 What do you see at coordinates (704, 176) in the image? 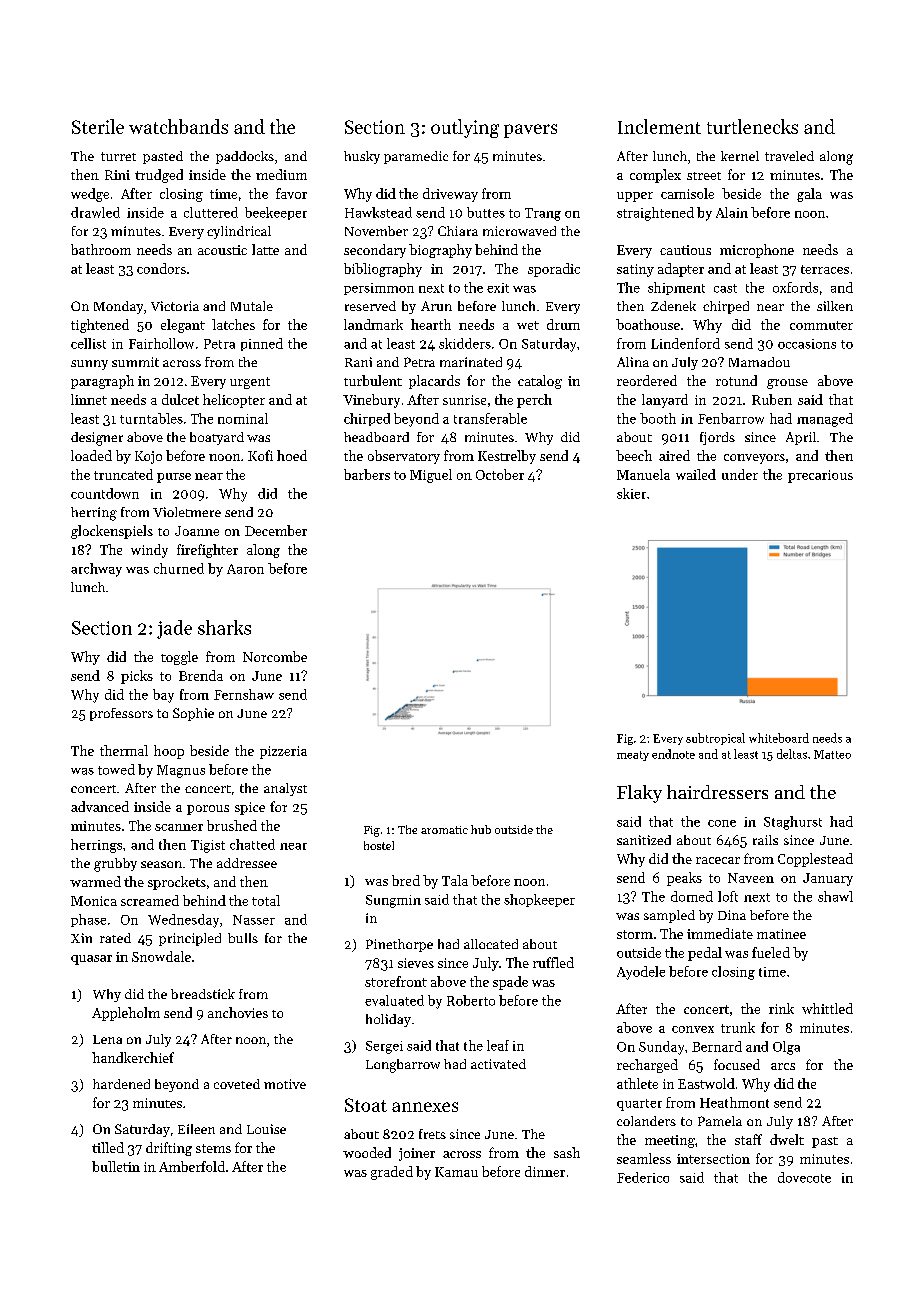
I see `street` at bounding box center [704, 176].
